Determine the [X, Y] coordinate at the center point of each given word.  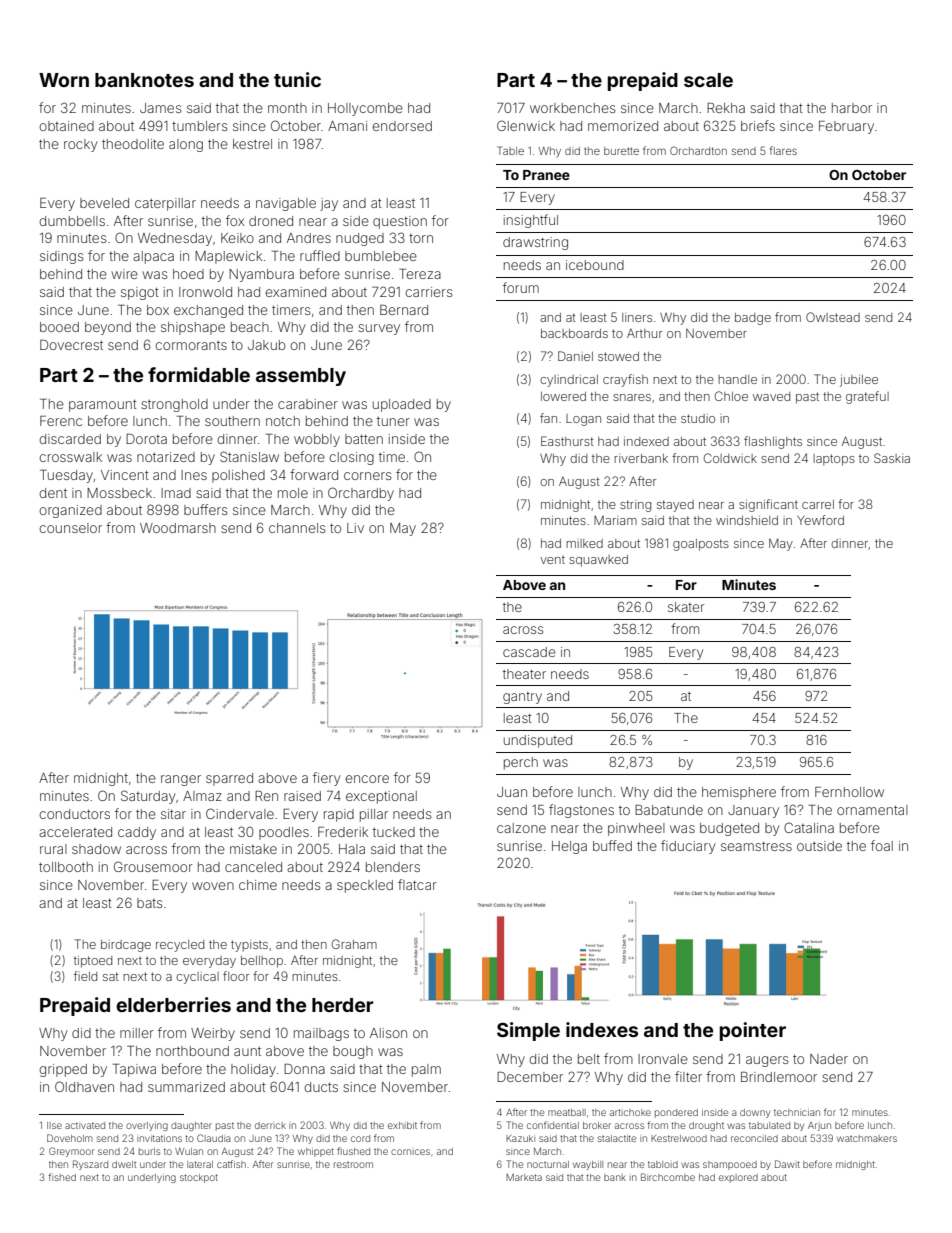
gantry [522, 698]
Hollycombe [365, 109]
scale [708, 80]
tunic [297, 79]
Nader [829, 1059]
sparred [229, 779]
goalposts [701, 545]
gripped [63, 1070]
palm [426, 1070]
